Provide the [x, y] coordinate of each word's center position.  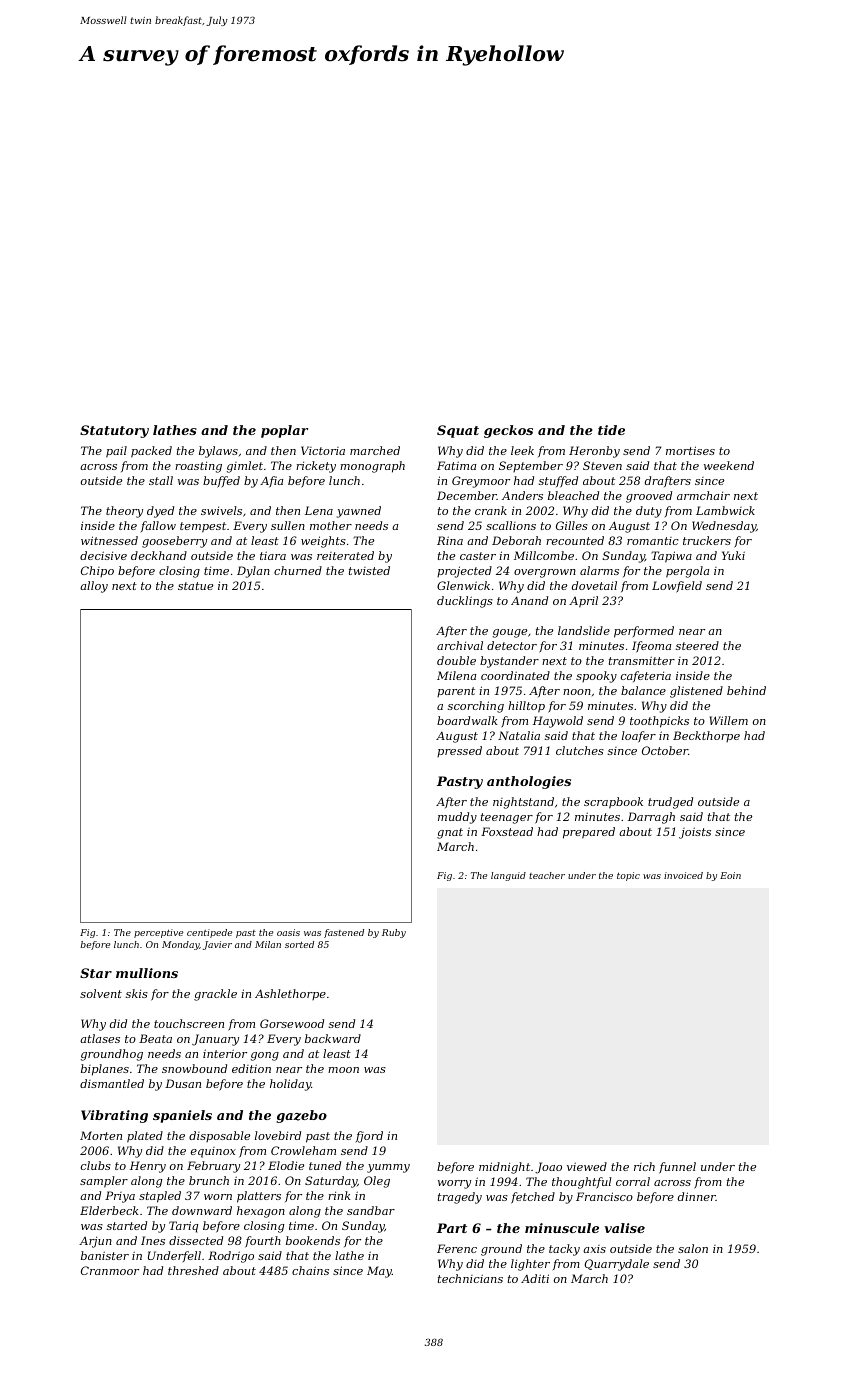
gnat [450, 833]
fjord [369, 1137]
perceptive [158, 933]
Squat [458, 431]
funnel [677, 1168]
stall [161, 480]
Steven [602, 465]
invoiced [683, 875]
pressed [459, 751]
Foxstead [507, 831]
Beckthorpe [706, 736]
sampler [104, 1182]
